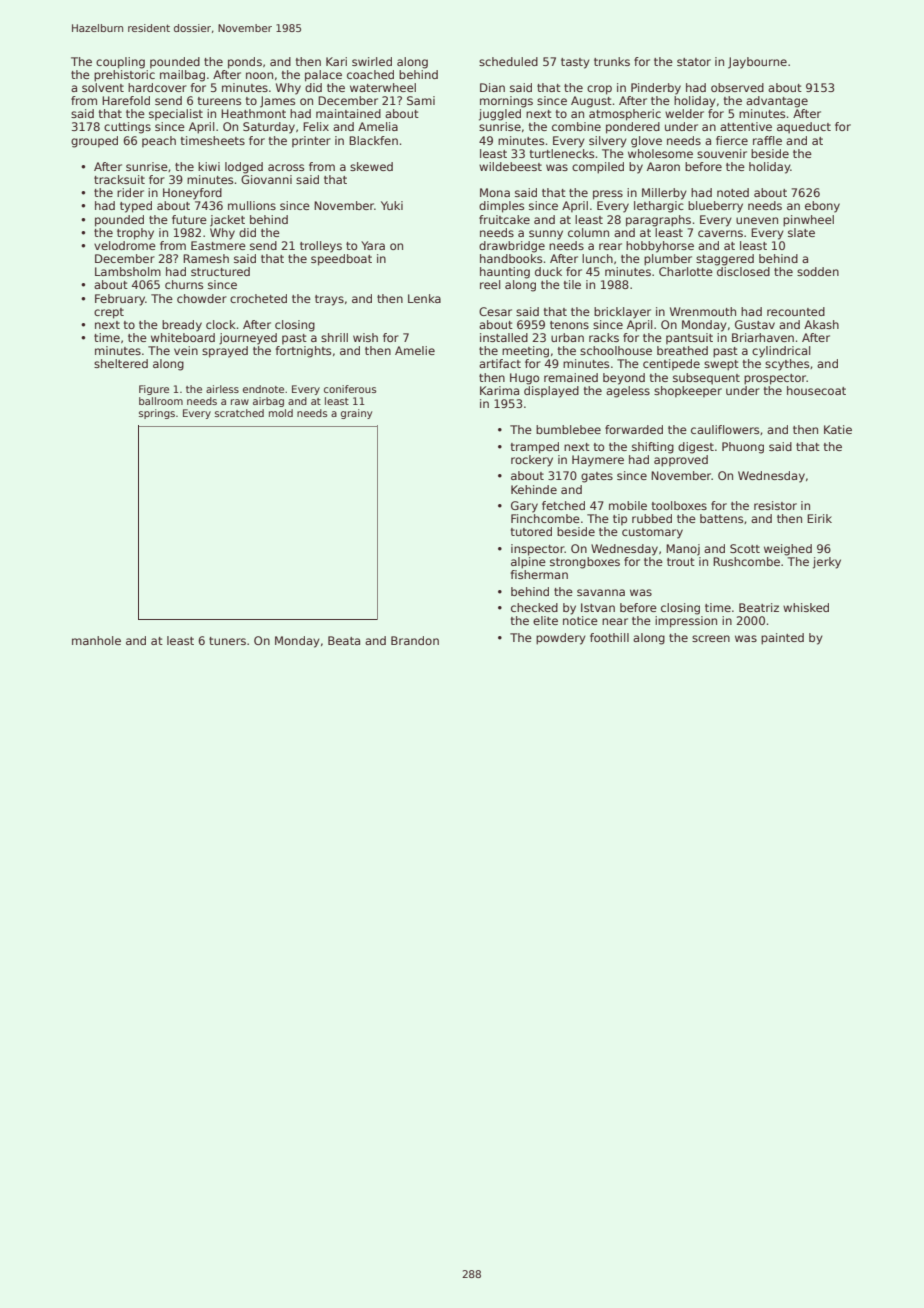  What do you see at coordinates (186, 350) in the screenshot?
I see `vein` at bounding box center [186, 350].
